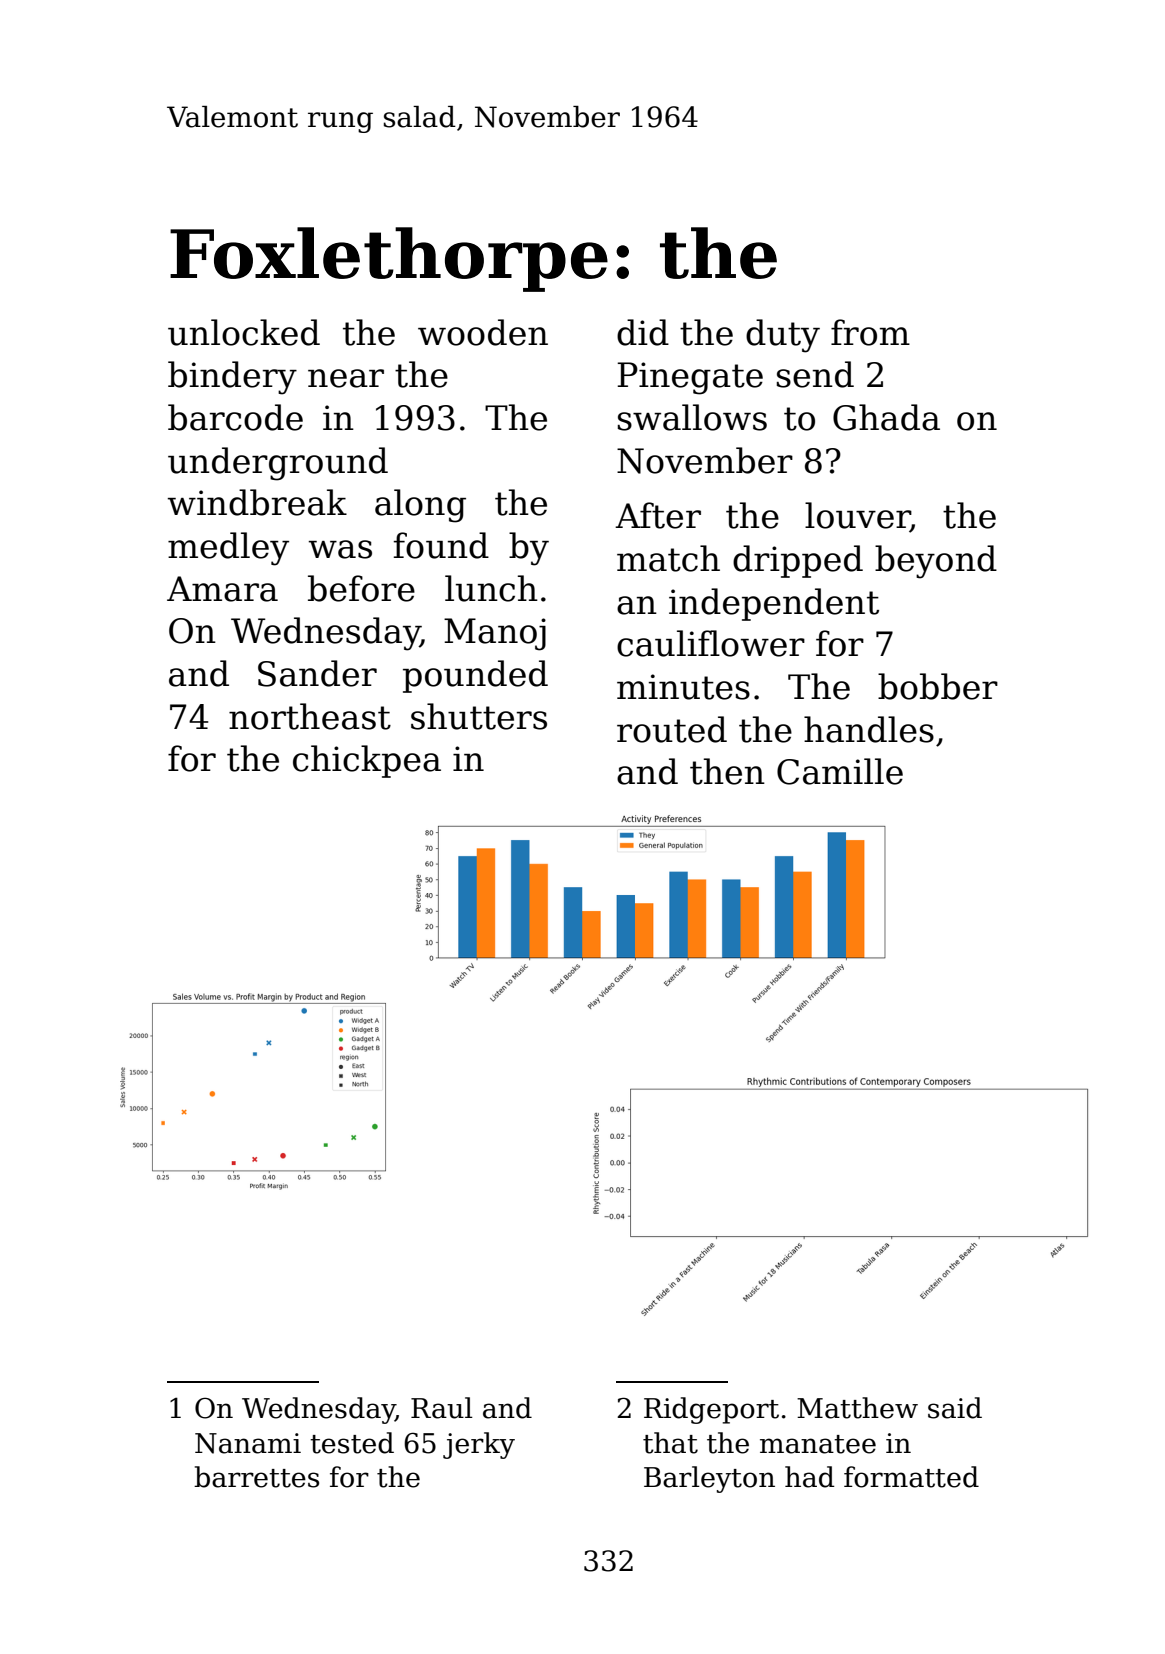 The image size is (1165, 1654). What do you see at coordinates (911, 1477) in the page?
I see `formatted` at bounding box center [911, 1477].
